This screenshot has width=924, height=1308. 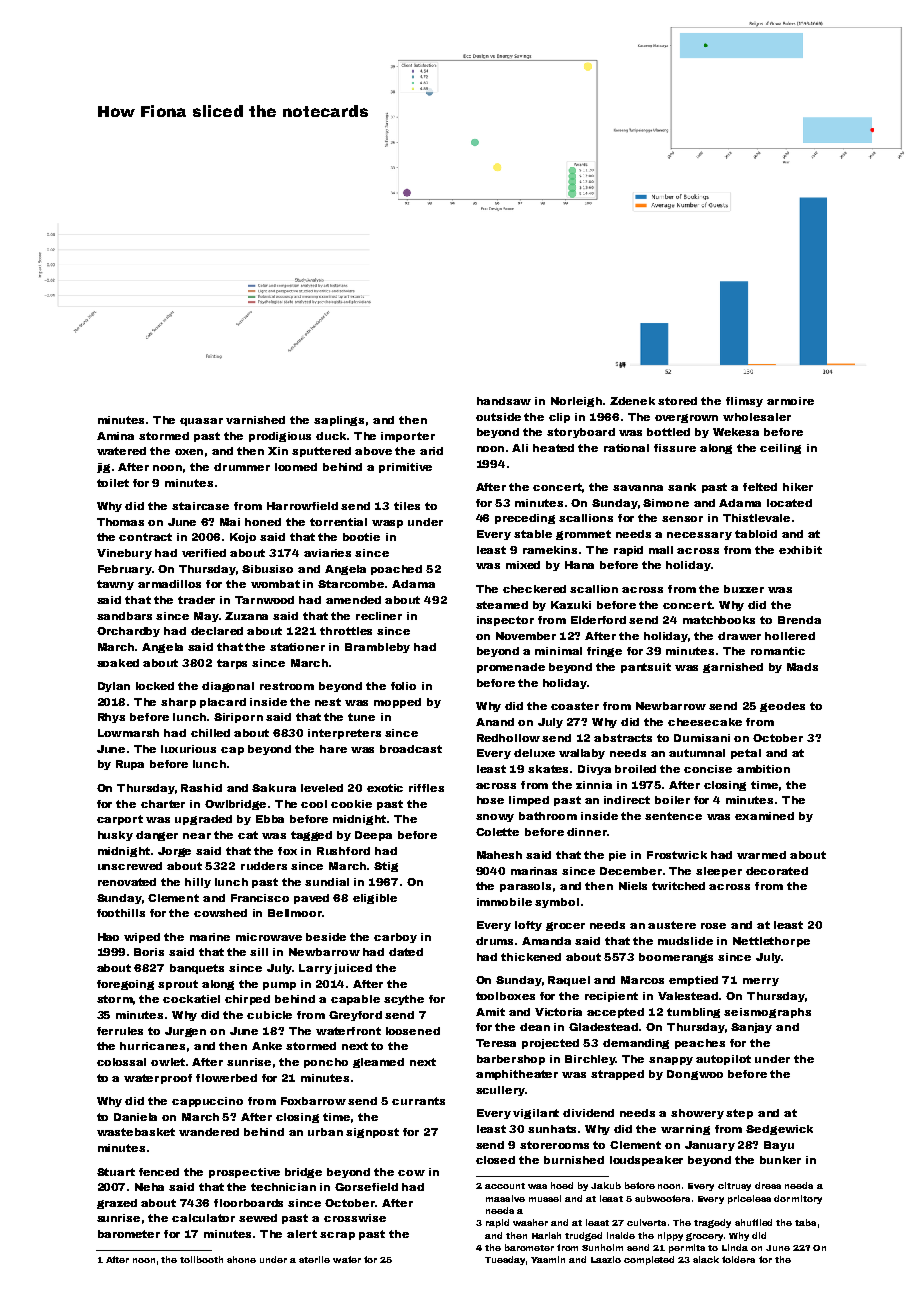 What do you see at coordinates (790, 401) in the screenshot?
I see `armoire` at bounding box center [790, 401].
